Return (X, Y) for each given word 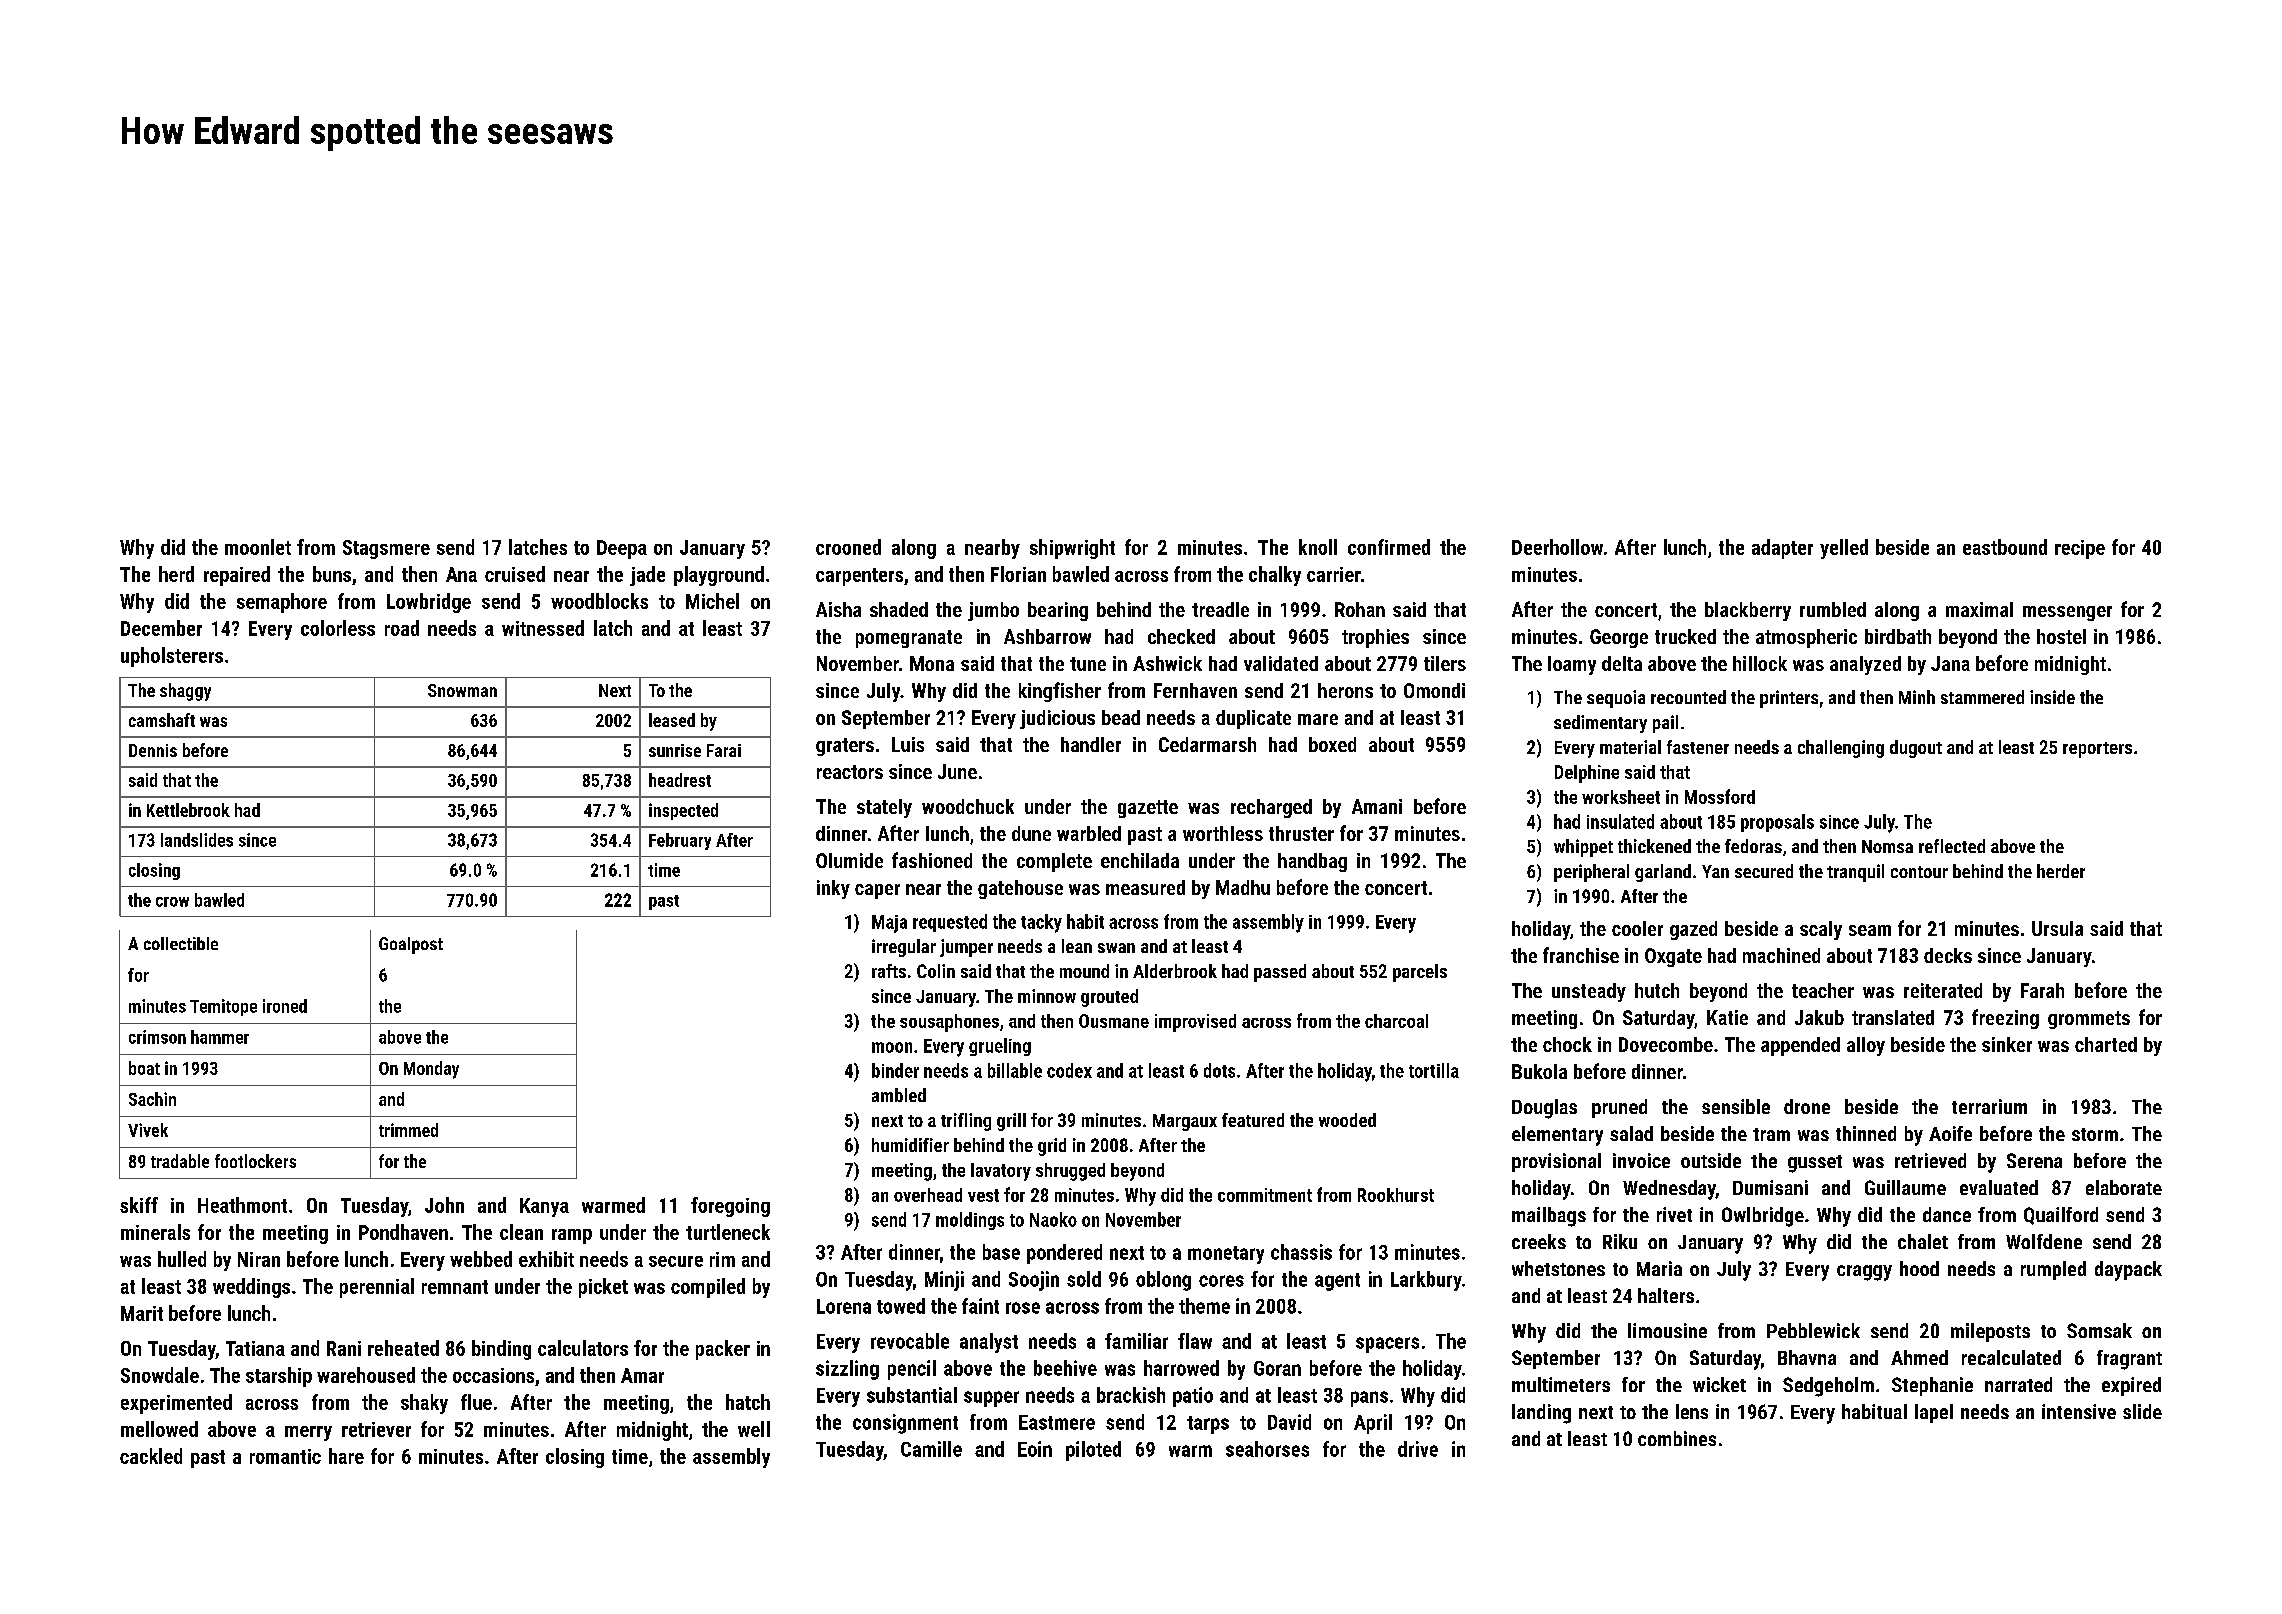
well (754, 1429)
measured (1145, 887)
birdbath (1898, 636)
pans (1369, 1399)
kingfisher (1060, 692)
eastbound (2005, 547)
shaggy (185, 692)
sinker (2007, 1044)
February (680, 841)
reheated (403, 1348)
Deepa (622, 549)
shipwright (1072, 549)
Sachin (152, 1099)
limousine (1667, 1330)
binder (895, 1070)
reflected (1952, 846)
